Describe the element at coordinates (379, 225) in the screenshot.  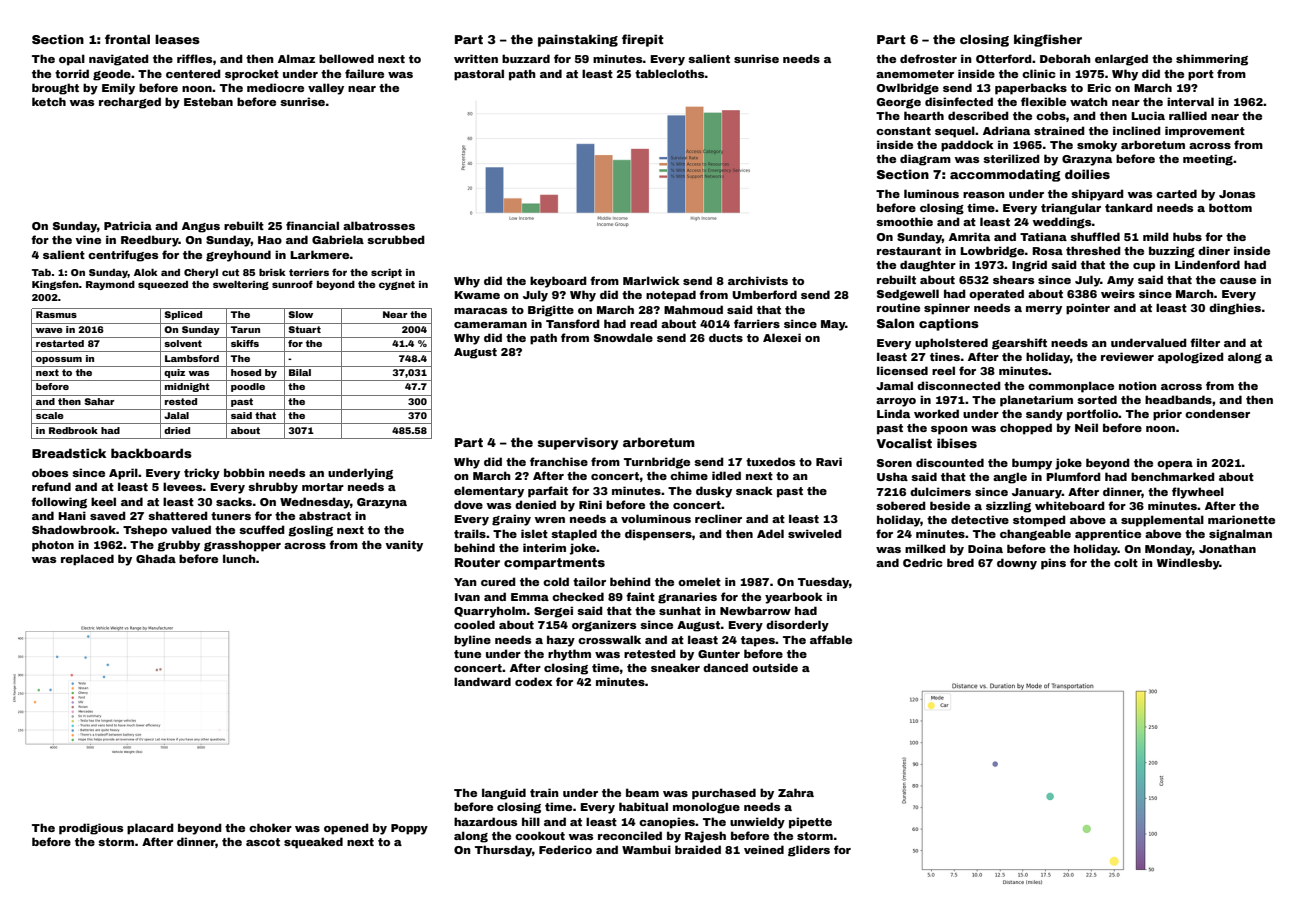
I see `albatrosses` at that location.
